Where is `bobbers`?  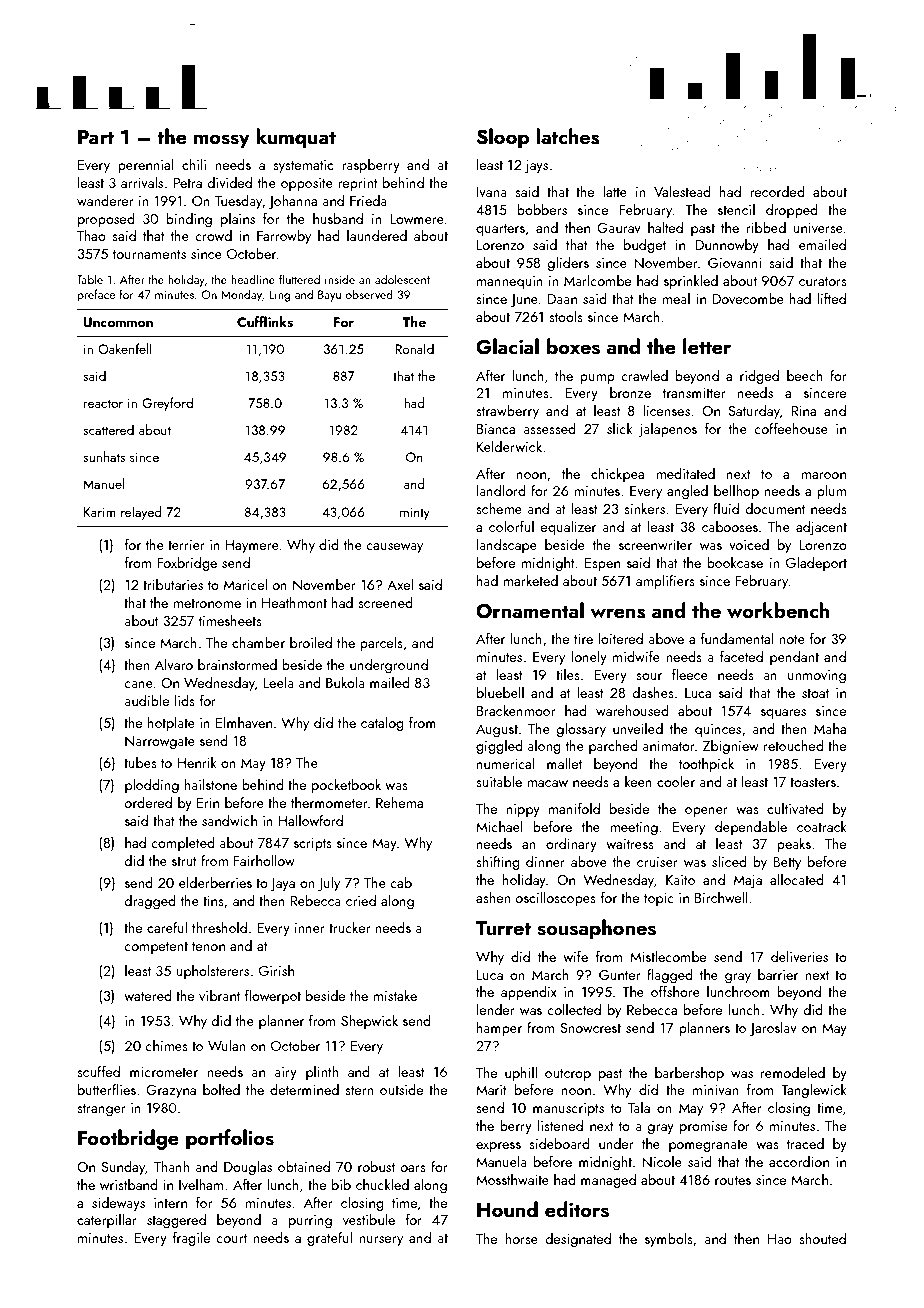 bobbers is located at coordinates (542, 209).
